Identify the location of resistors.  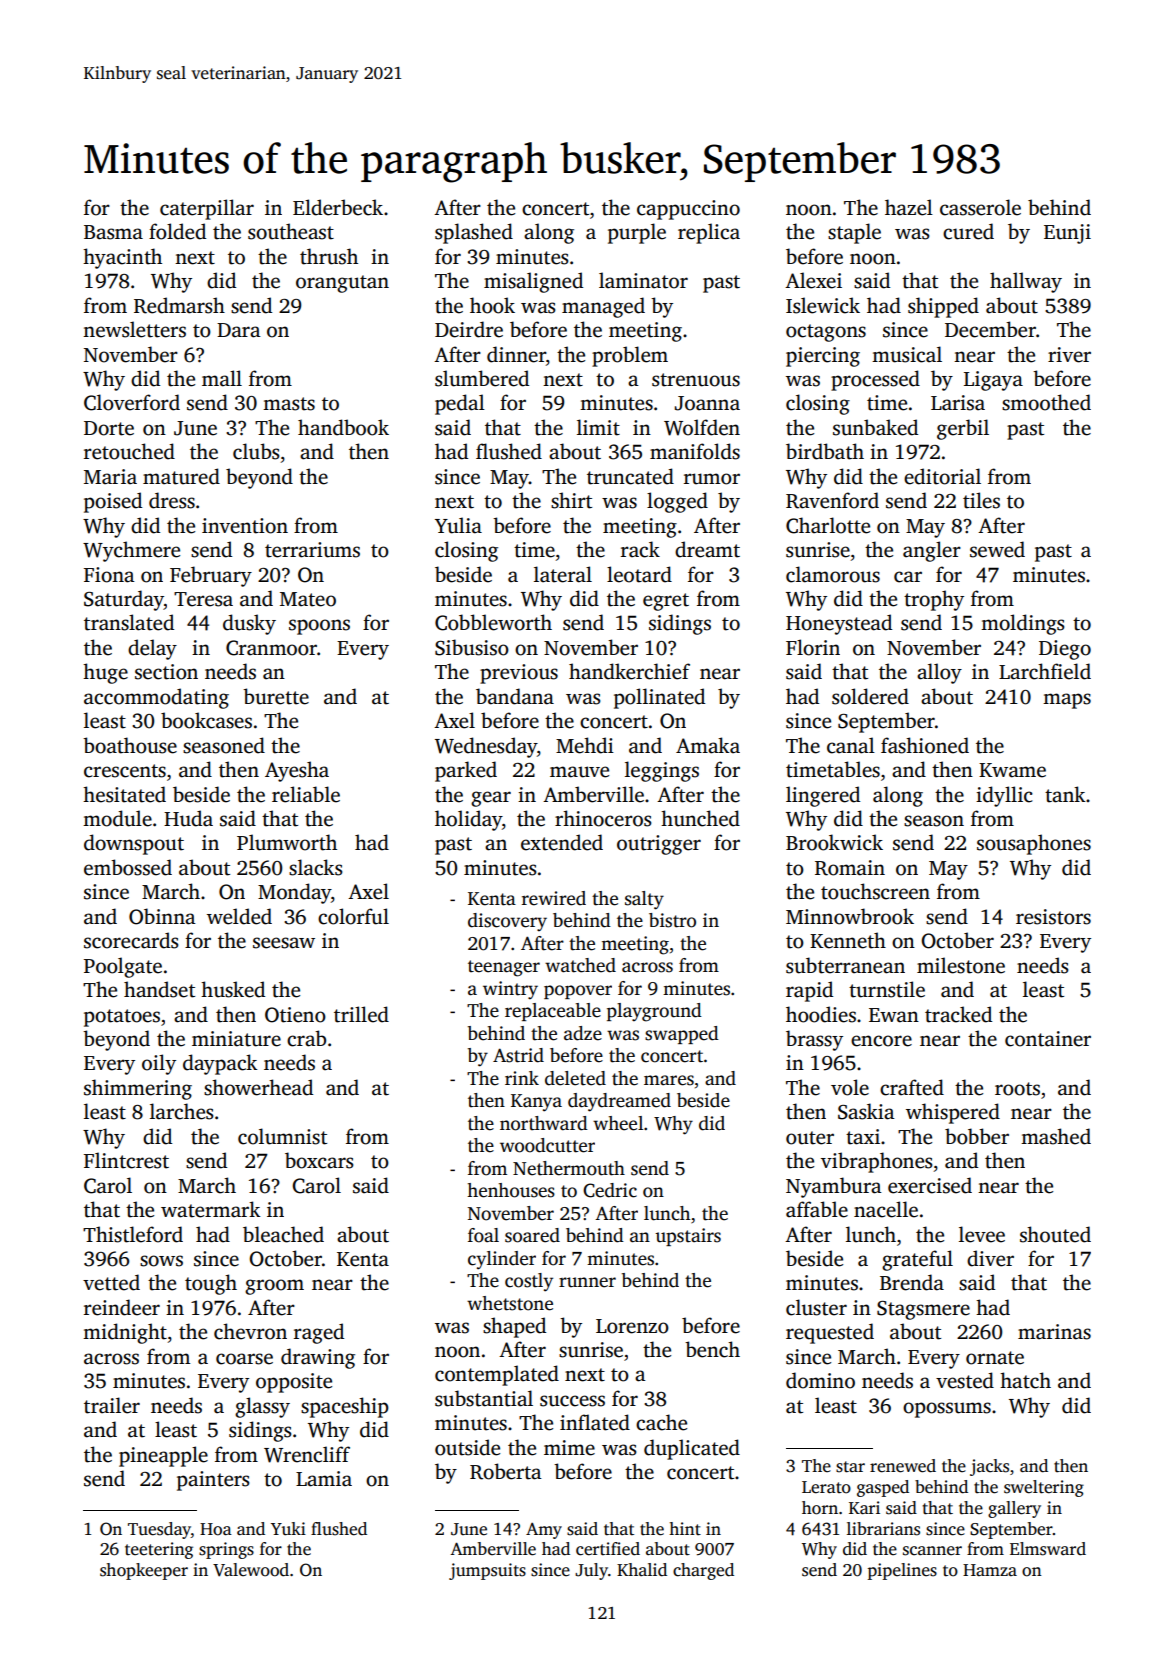
(1053, 917).
